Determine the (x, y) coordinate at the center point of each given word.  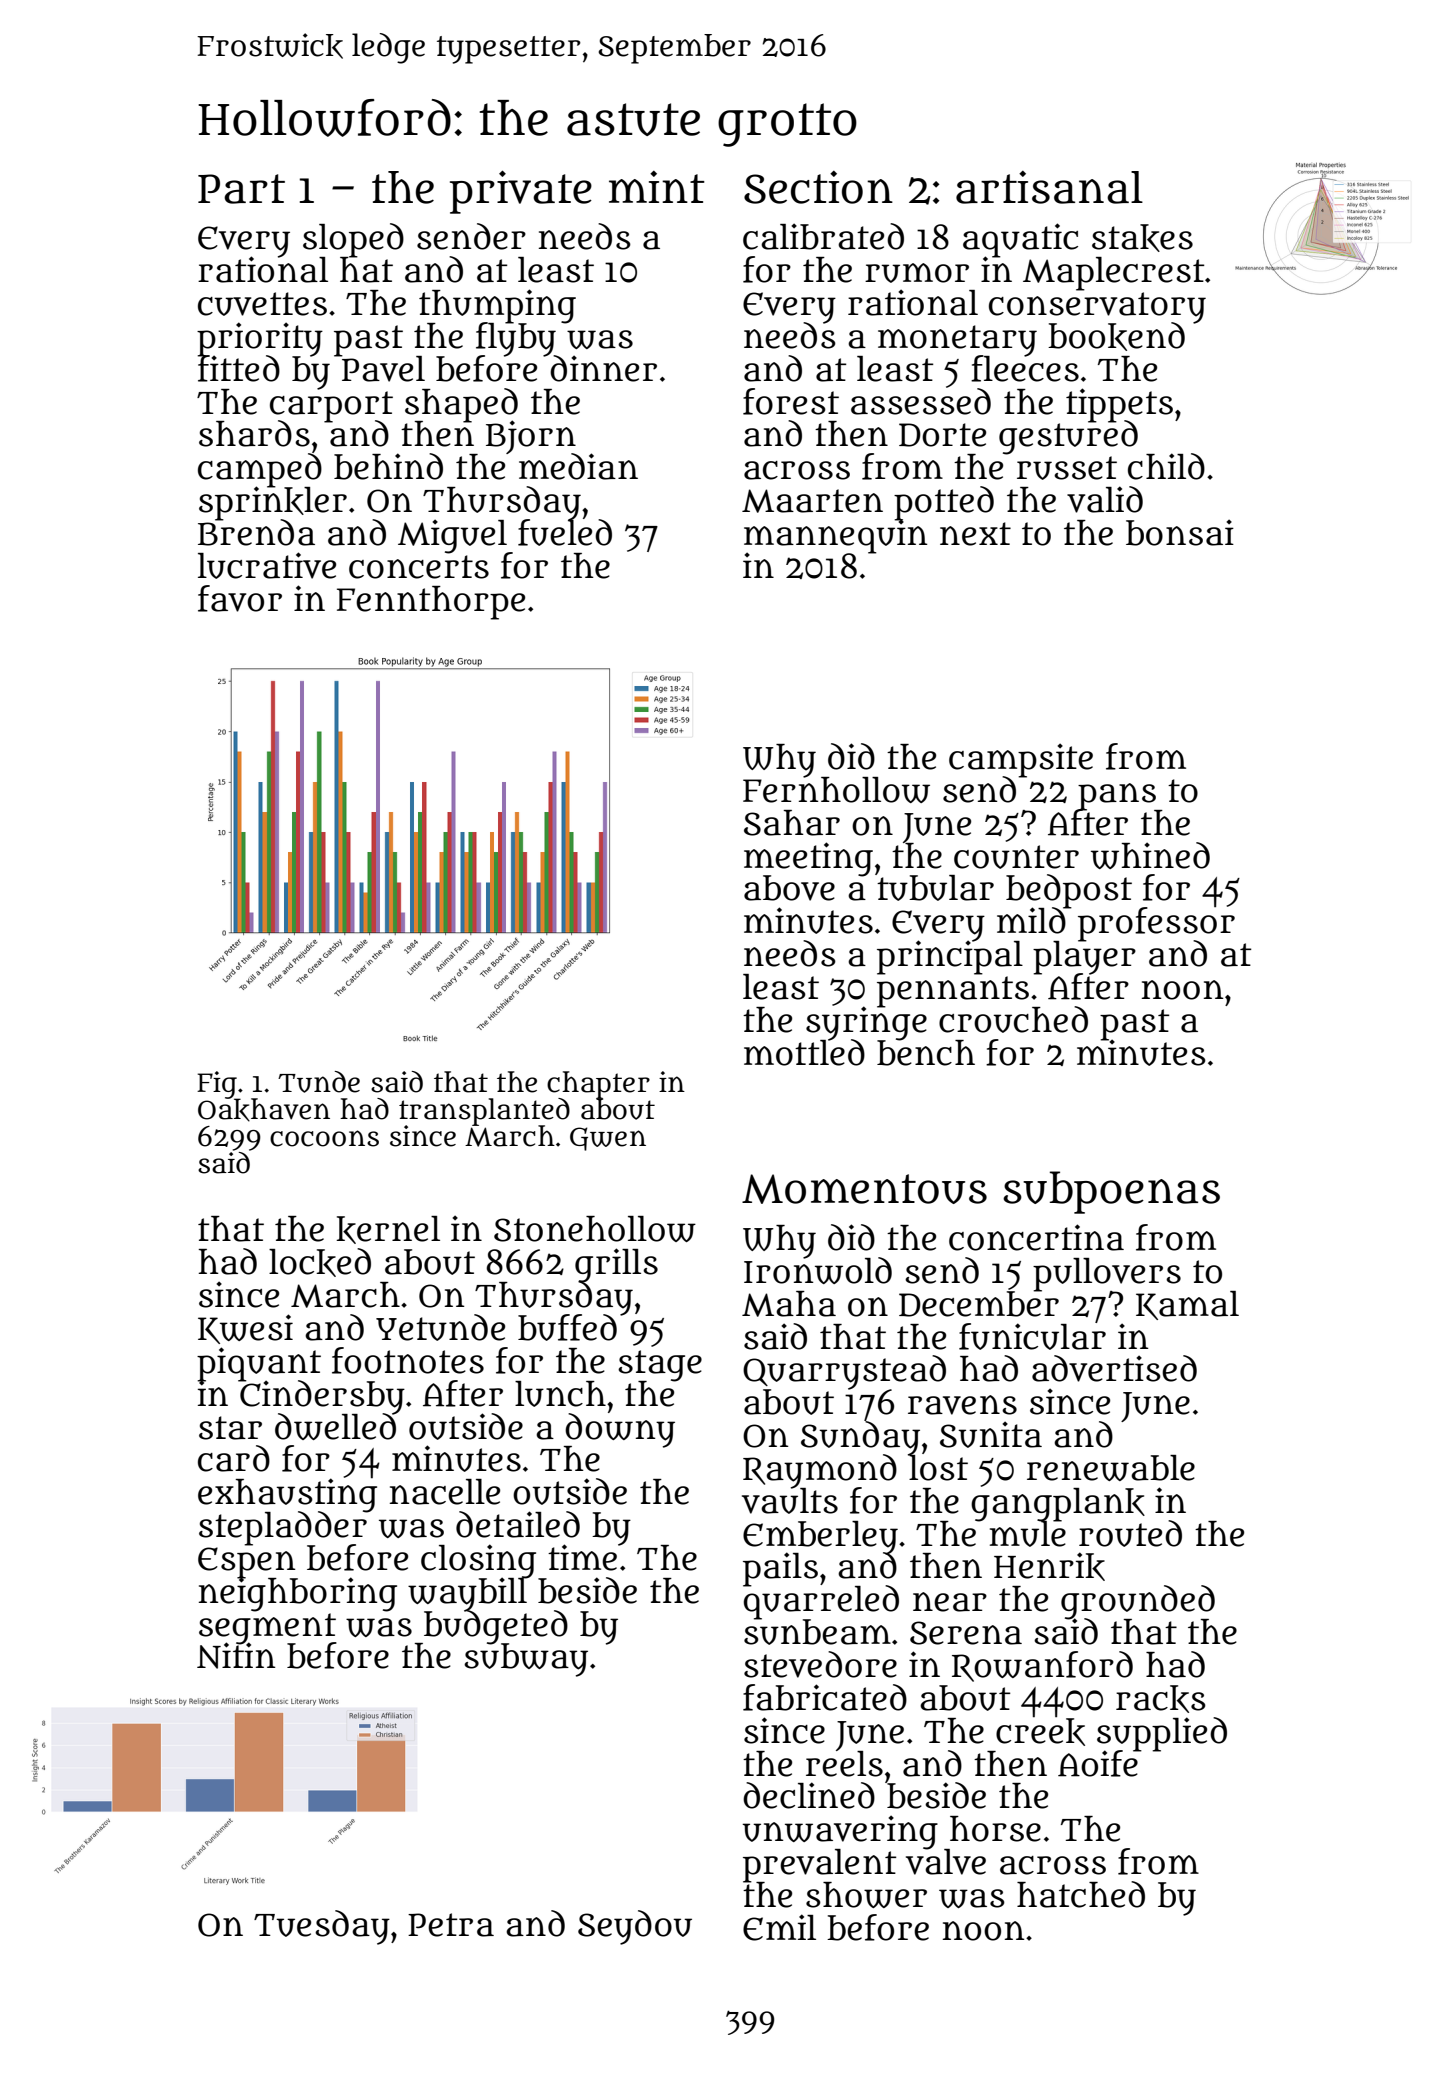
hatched (1081, 1894)
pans (1117, 796)
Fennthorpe (431, 603)
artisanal (1049, 187)
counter (1016, 857)
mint (657, 187)
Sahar (792, 823)
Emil (779, 1927)
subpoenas (1111, 1192)
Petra (451, 1925)
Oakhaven (264, 1110)
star (230, 1428)
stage (660, 1365)
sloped (353, 240)
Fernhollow (836, 790)
